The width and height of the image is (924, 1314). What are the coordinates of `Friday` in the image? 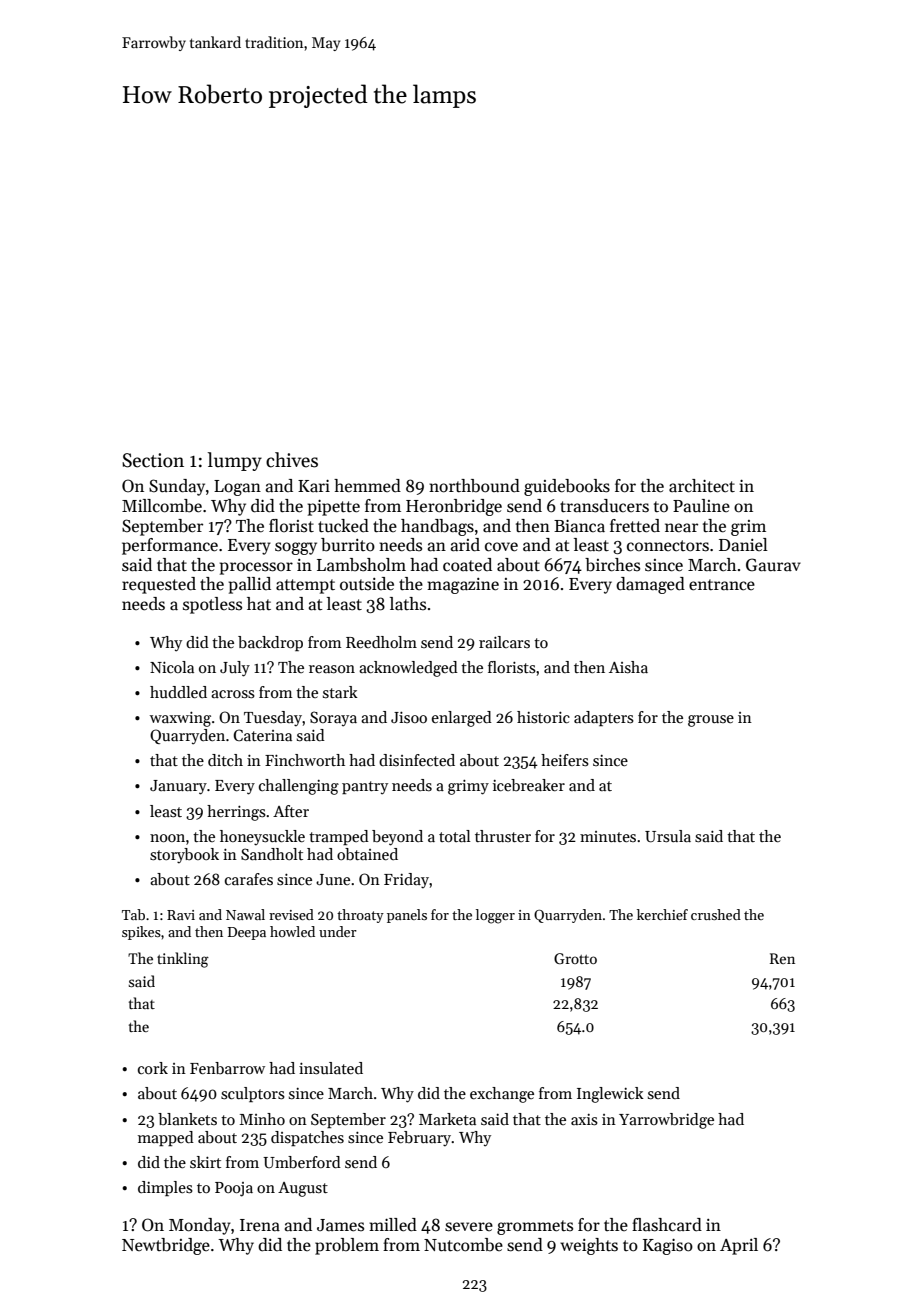 It's located at (406, 881).
